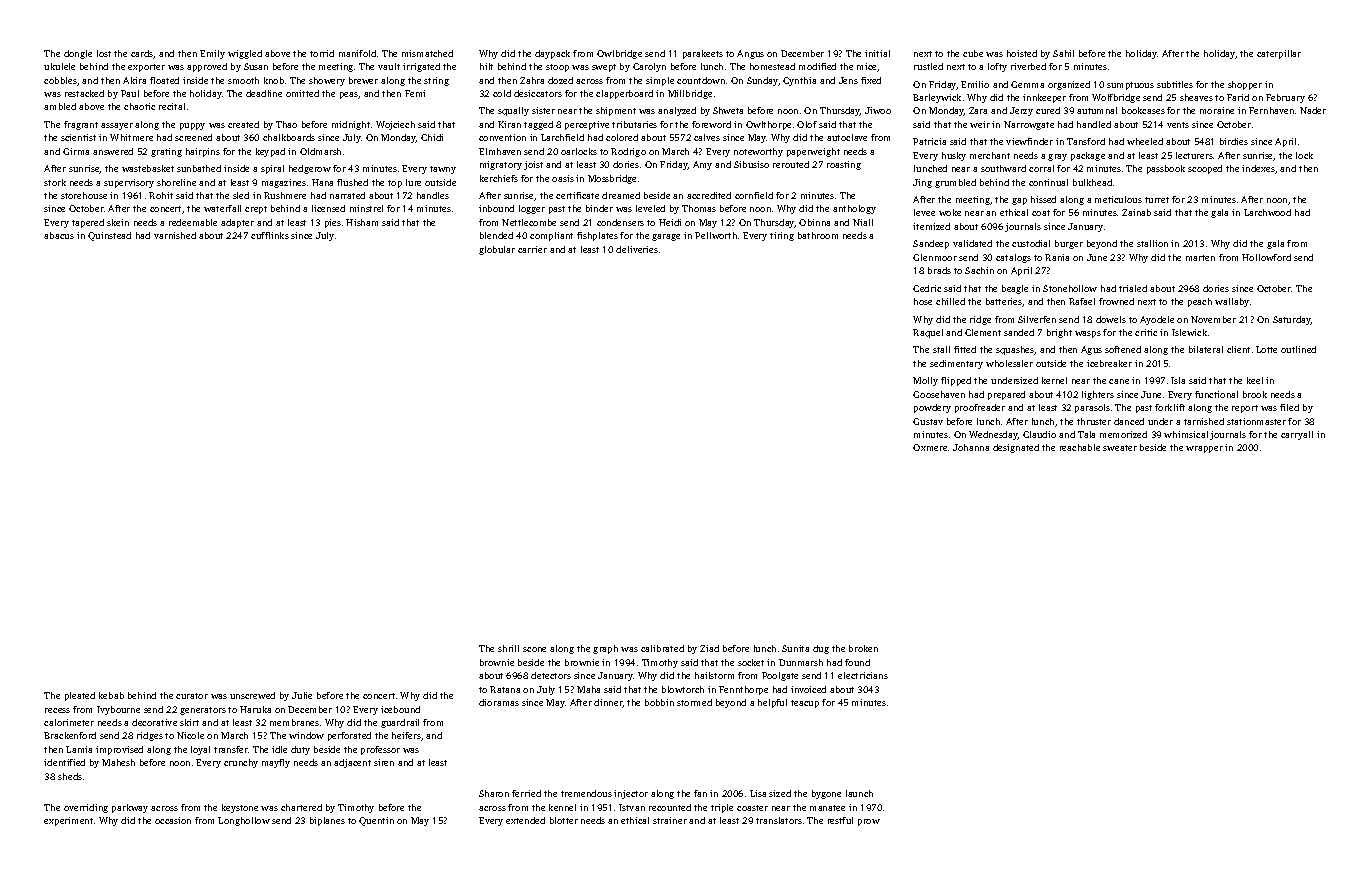  Describe the element at coordinates (859, 793) in the document. I see `launch` at that location.
